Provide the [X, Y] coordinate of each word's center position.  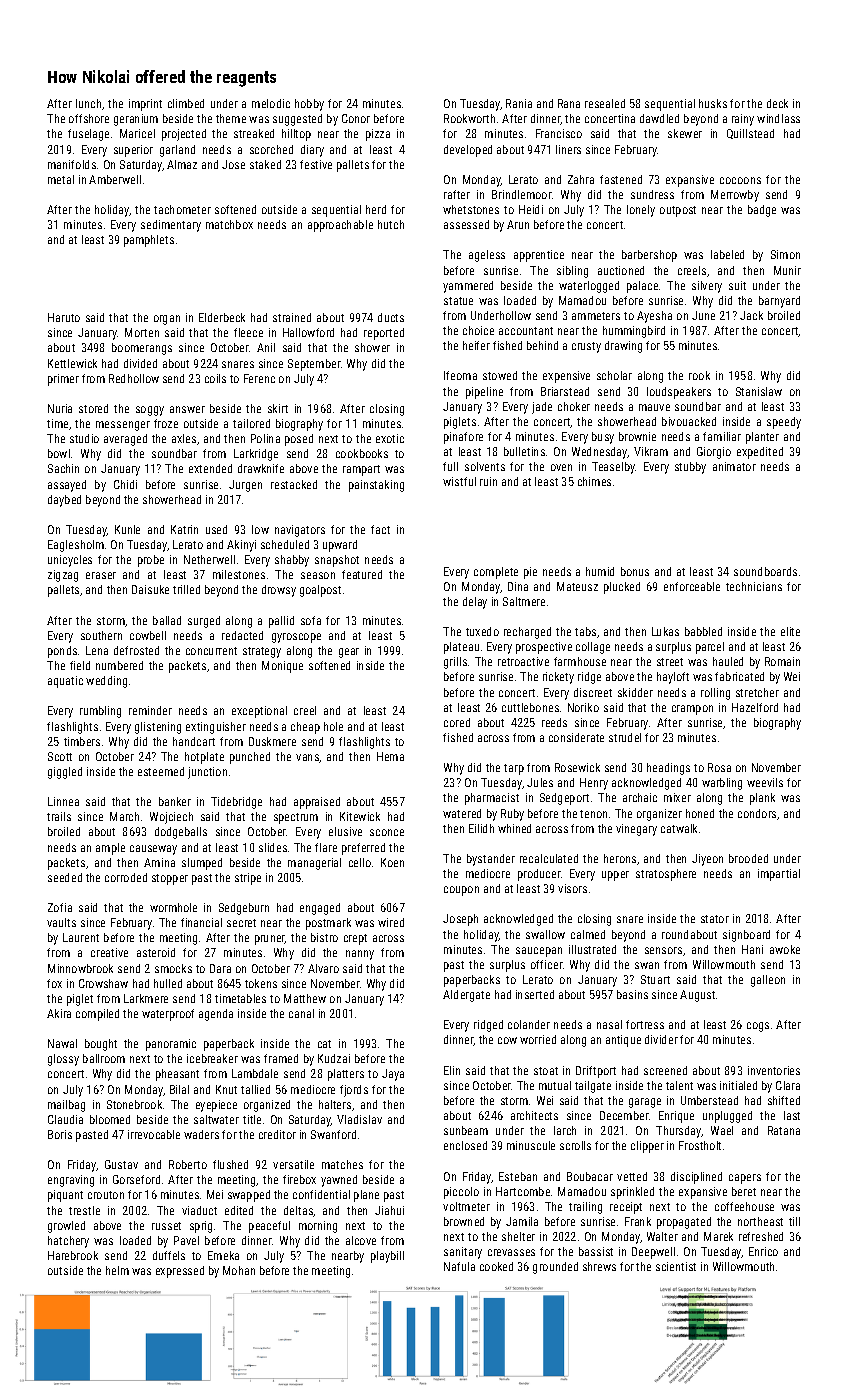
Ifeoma [460, 375]
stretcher [757, 692]
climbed [186, 103]
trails [59, 816]
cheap [305, 728]
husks [713, 103]
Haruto [64, 317]
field [80, 665]
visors [572, 888]
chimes [594, 481]
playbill [387, 1257]
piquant [65, 1196]
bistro [324, 937]
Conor [356, 118]
